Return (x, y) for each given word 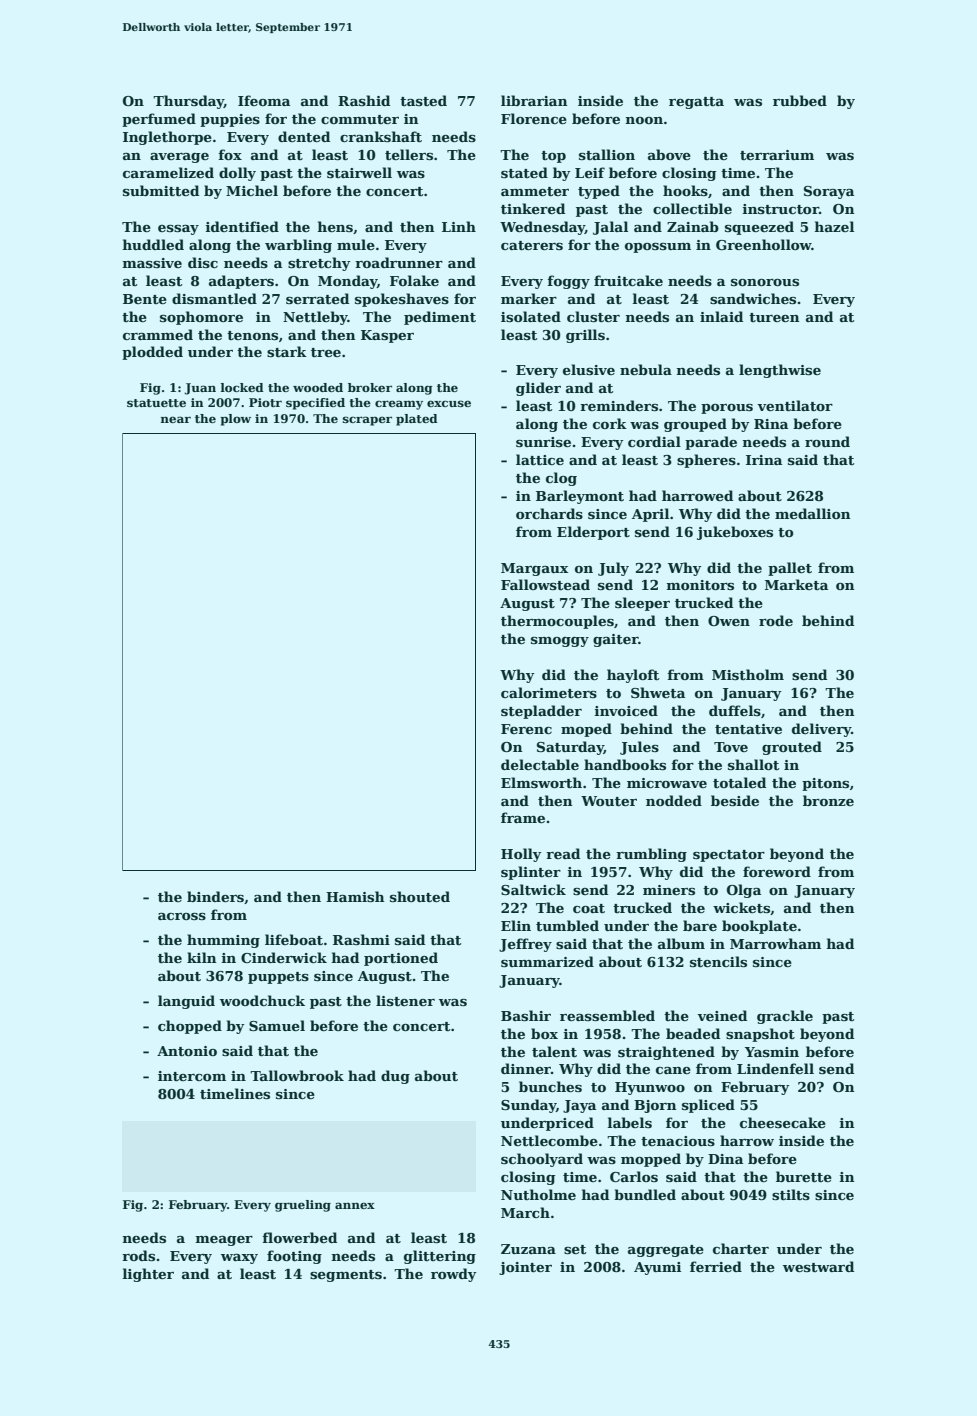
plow (235, 420)
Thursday (188, 102)
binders (215, 896)
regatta (696, 103)
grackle (785, 1017)
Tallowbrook (297, 1075)
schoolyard (542, 1160)
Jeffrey (525, 945)
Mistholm (748, 674)
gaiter (615, 640)
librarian (534, 100)
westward (818, 1266)
